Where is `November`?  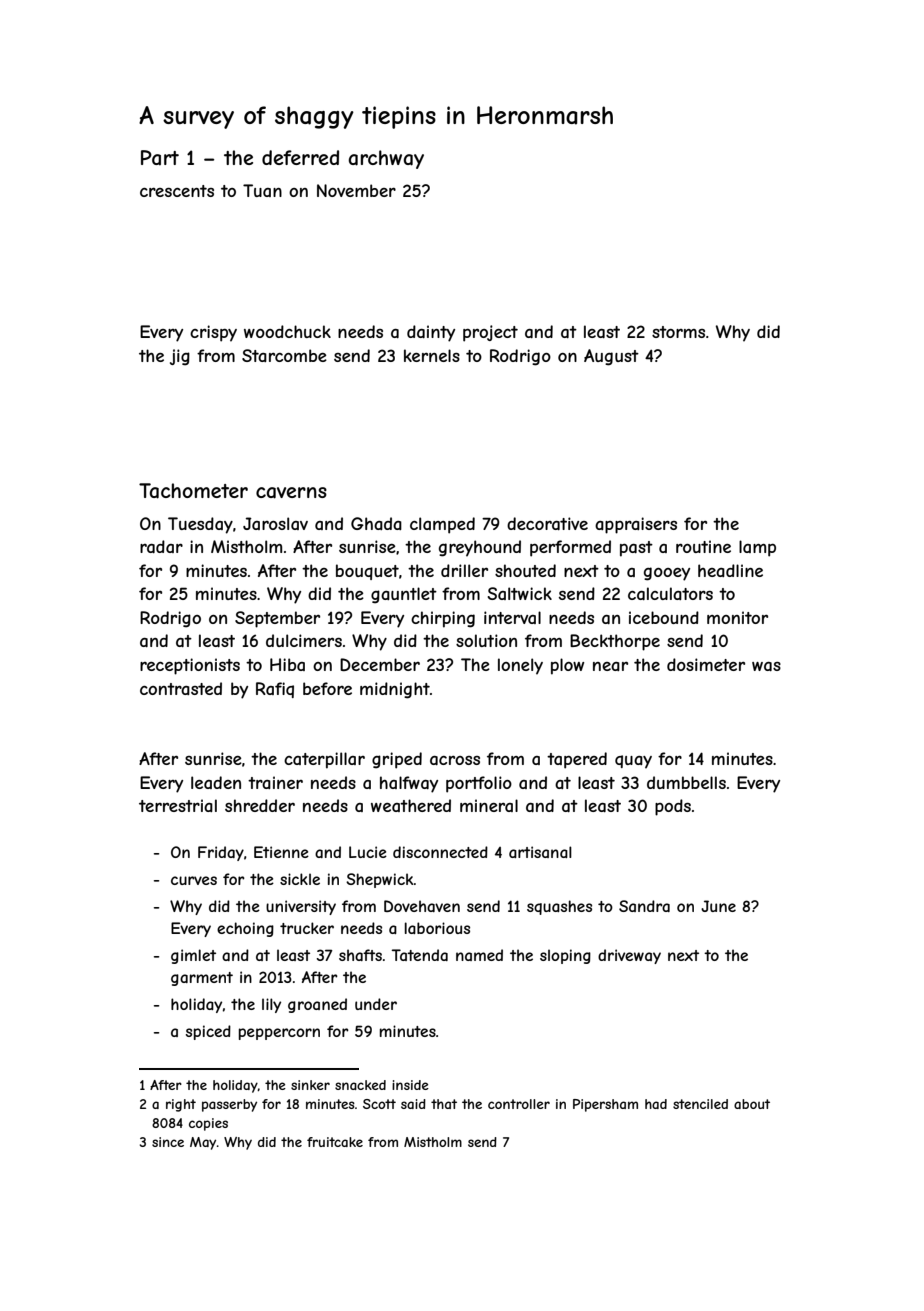
November is located at coordinates (356, 190).
